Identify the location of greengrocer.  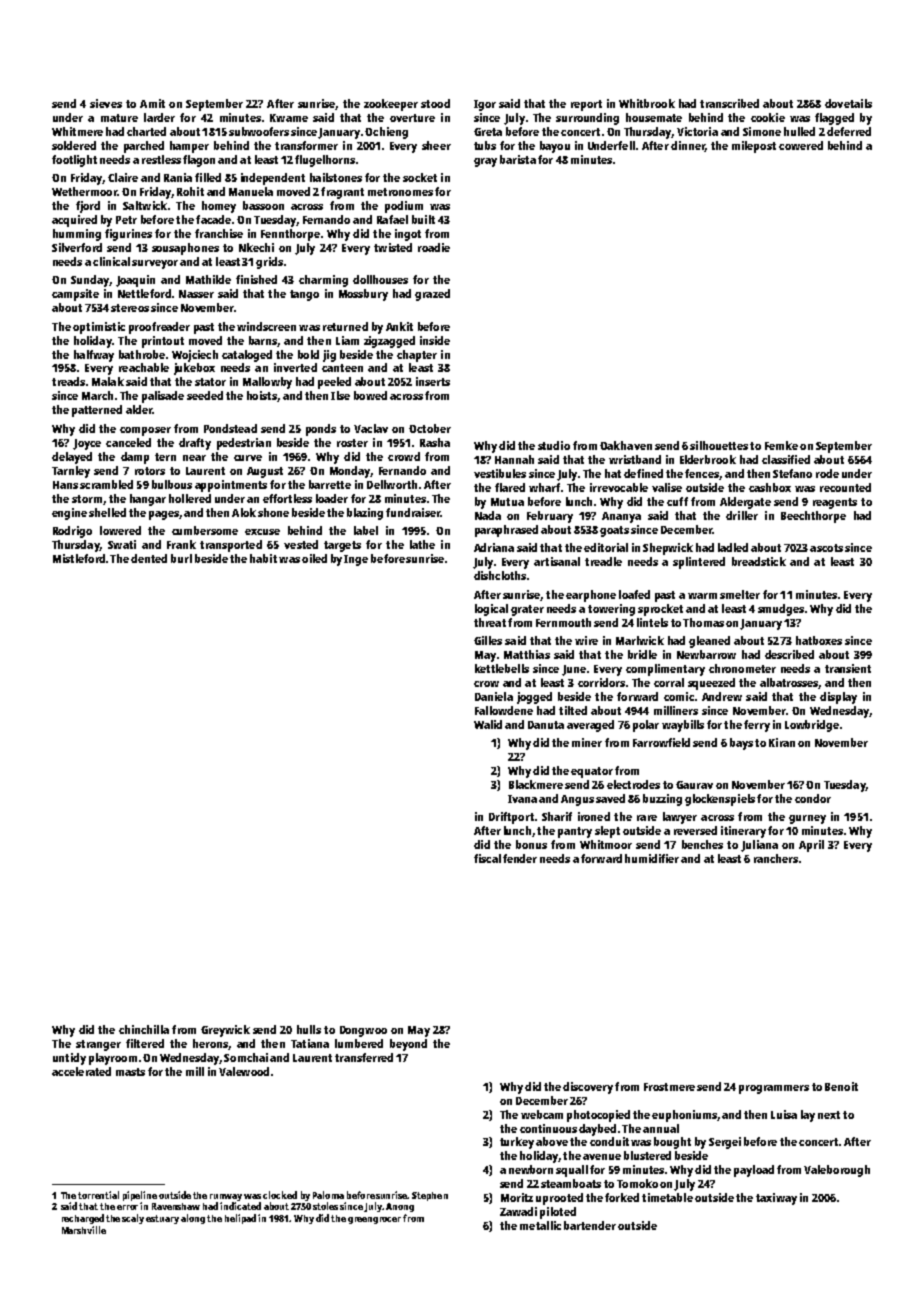
(374, 1220).
